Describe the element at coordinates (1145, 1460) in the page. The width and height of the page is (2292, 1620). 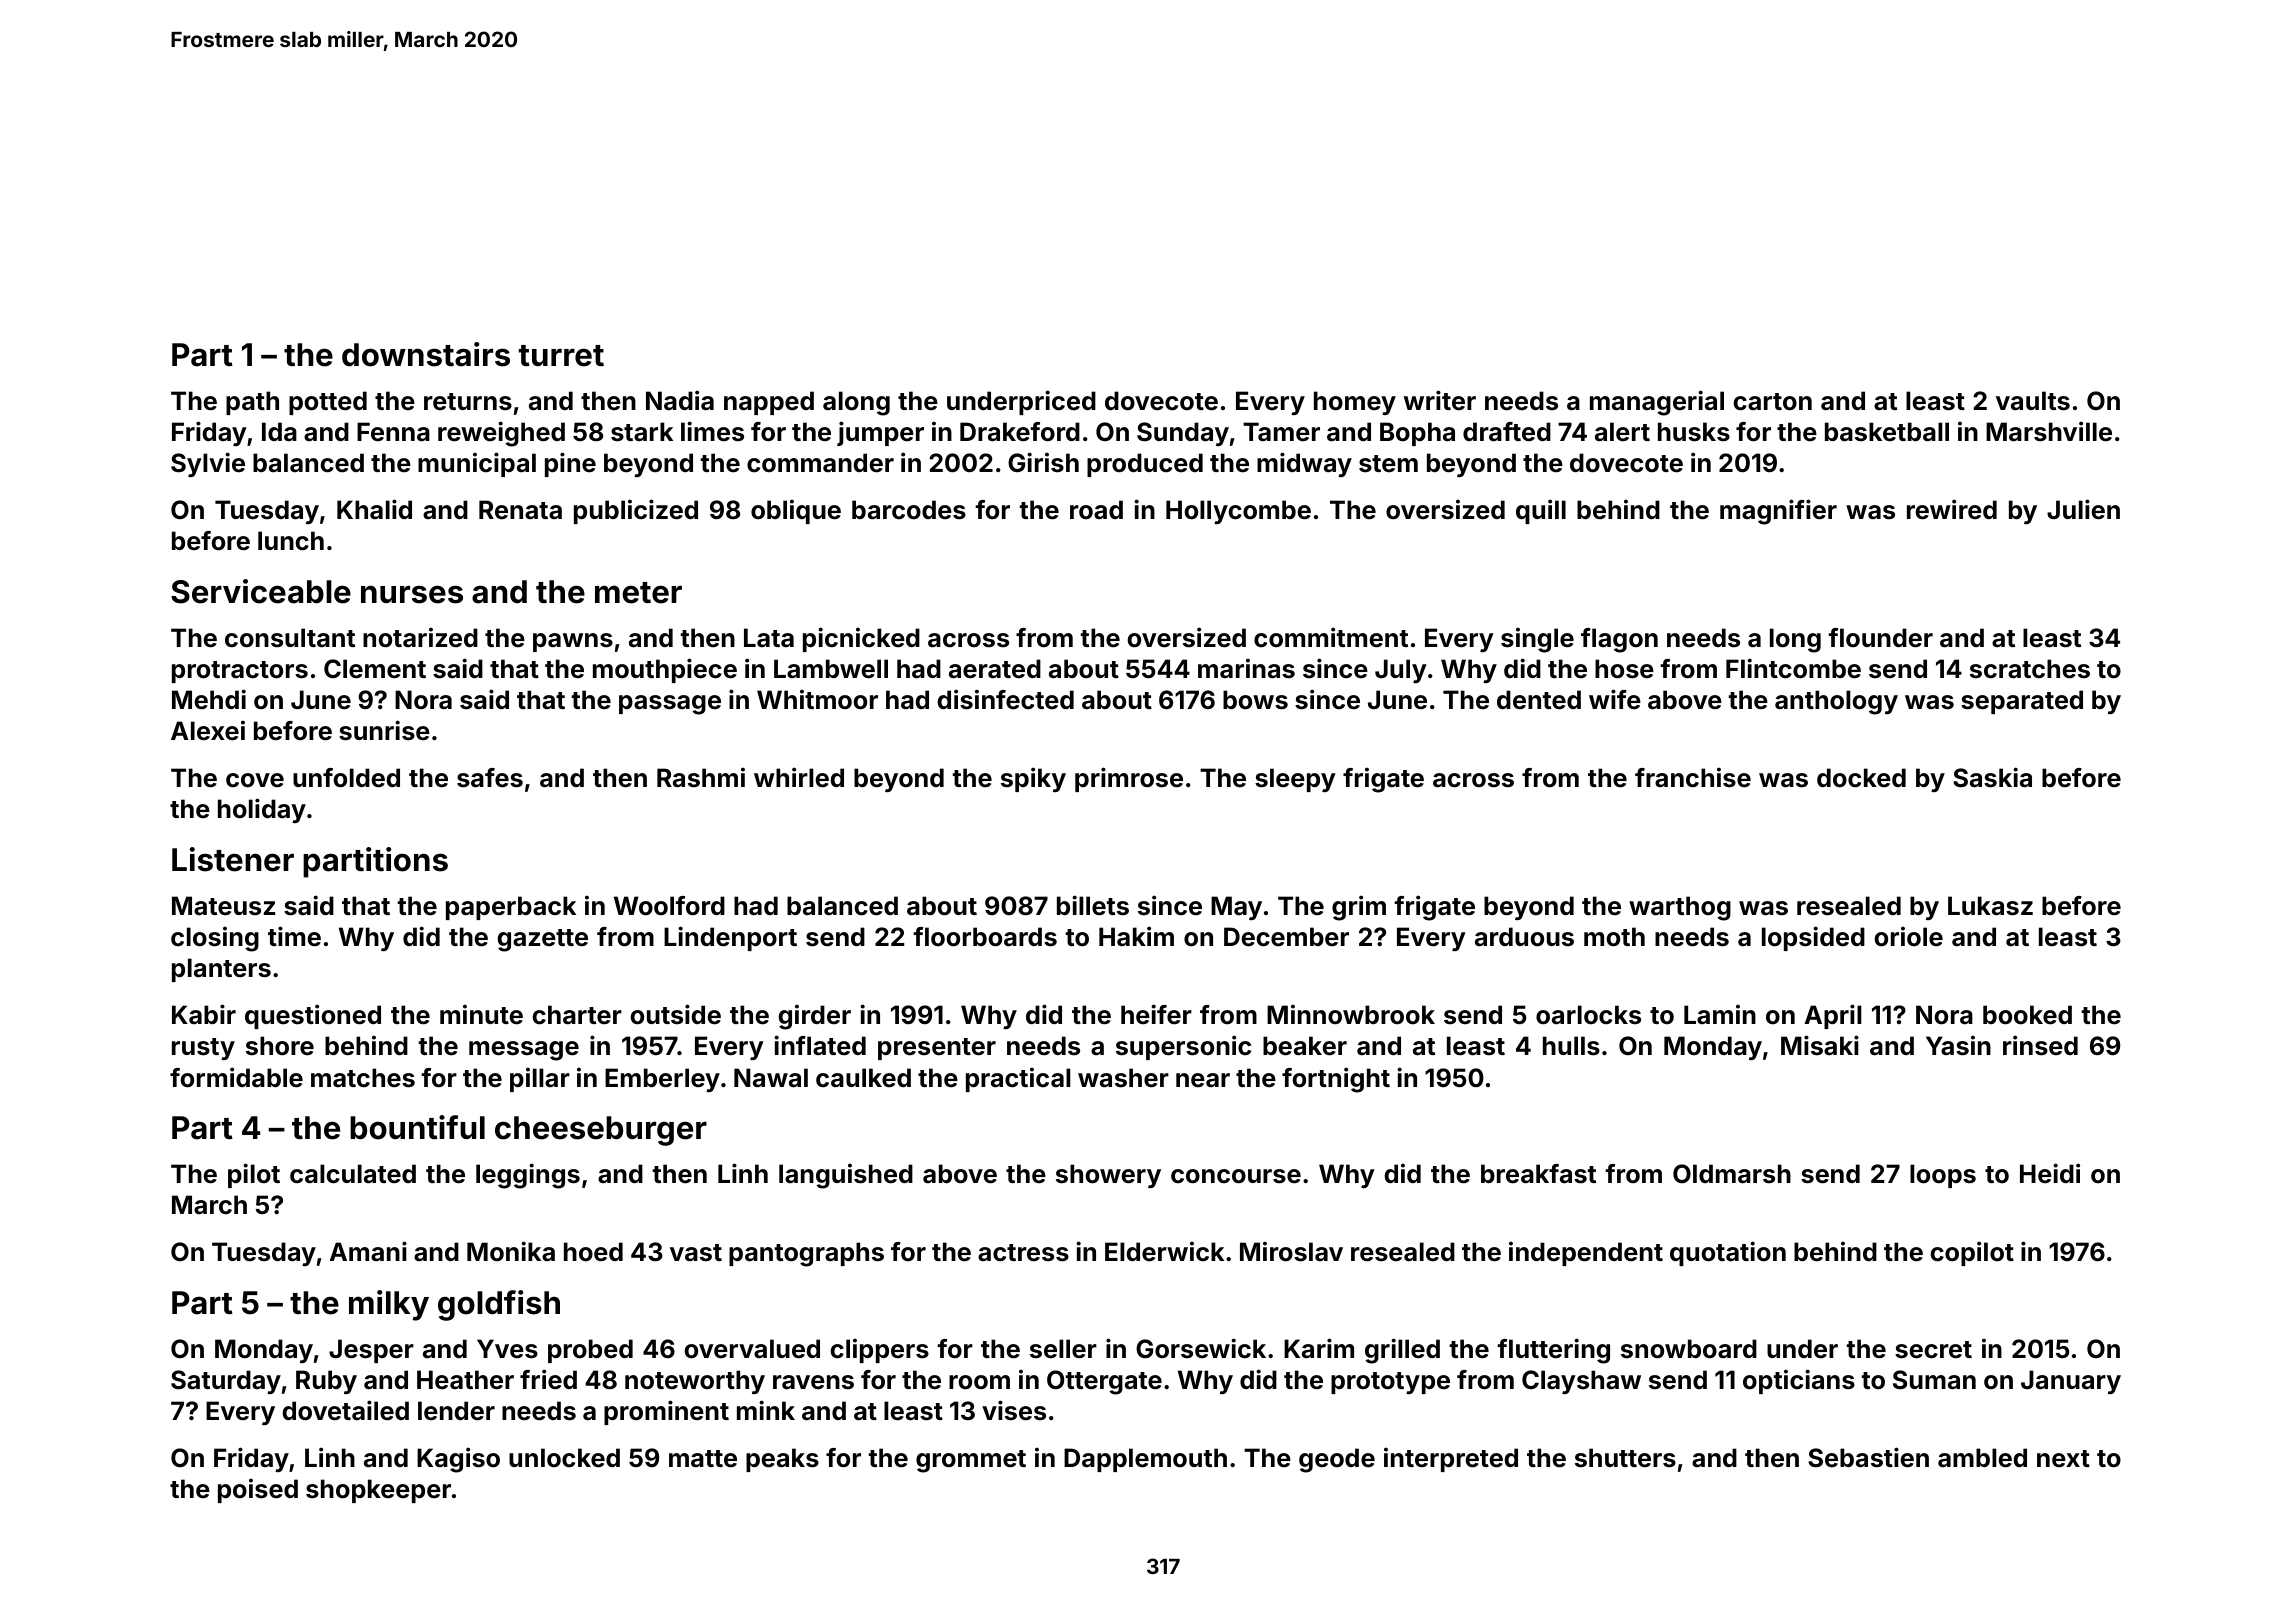
I see `Dapplemouth` at that location.
